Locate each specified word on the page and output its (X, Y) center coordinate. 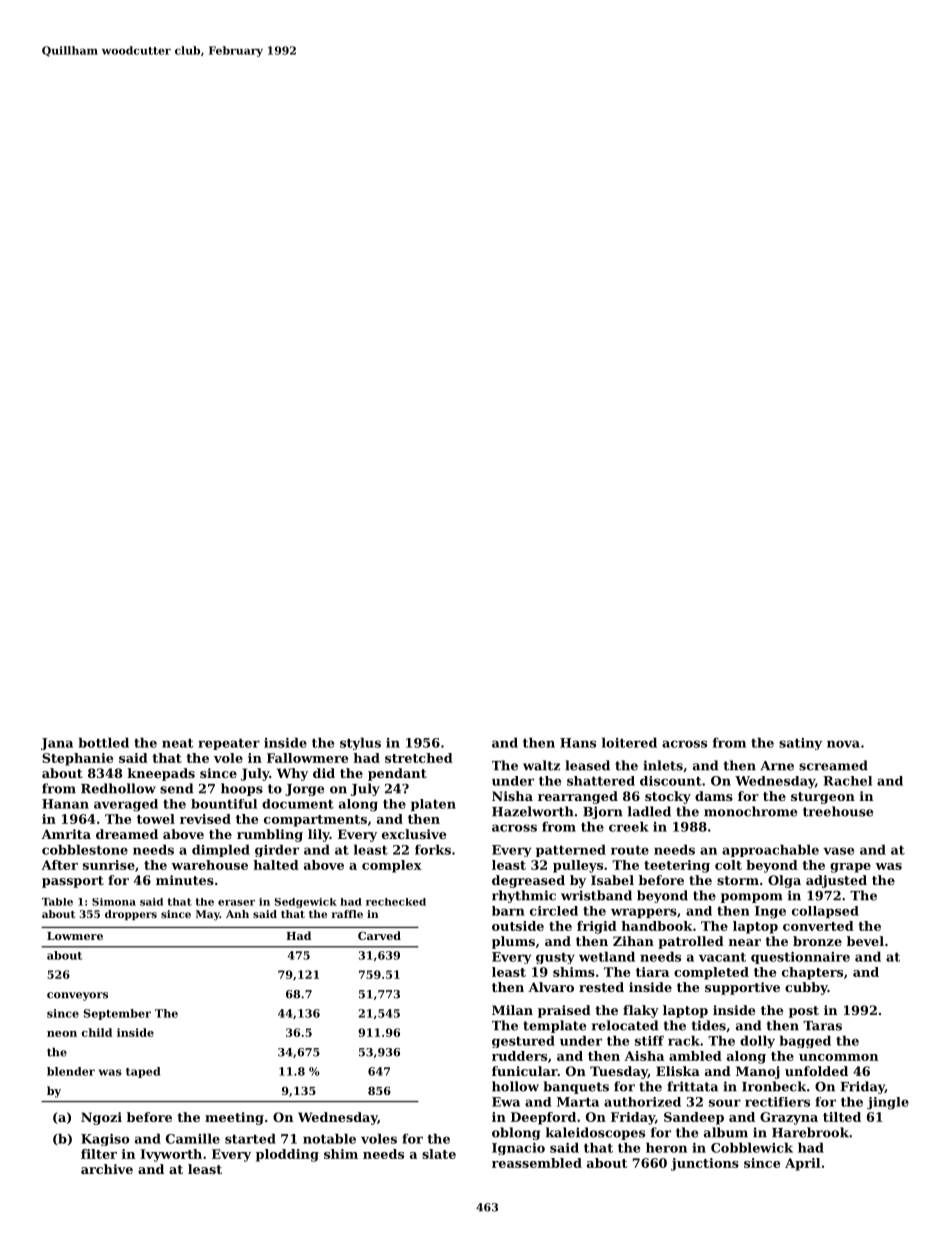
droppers (131, 915)
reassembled (537, 1163)
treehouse (838, 811)
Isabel (612, 880)
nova (843, 744)
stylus (360, 743)
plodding (287, 1155)
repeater (229, 744)
